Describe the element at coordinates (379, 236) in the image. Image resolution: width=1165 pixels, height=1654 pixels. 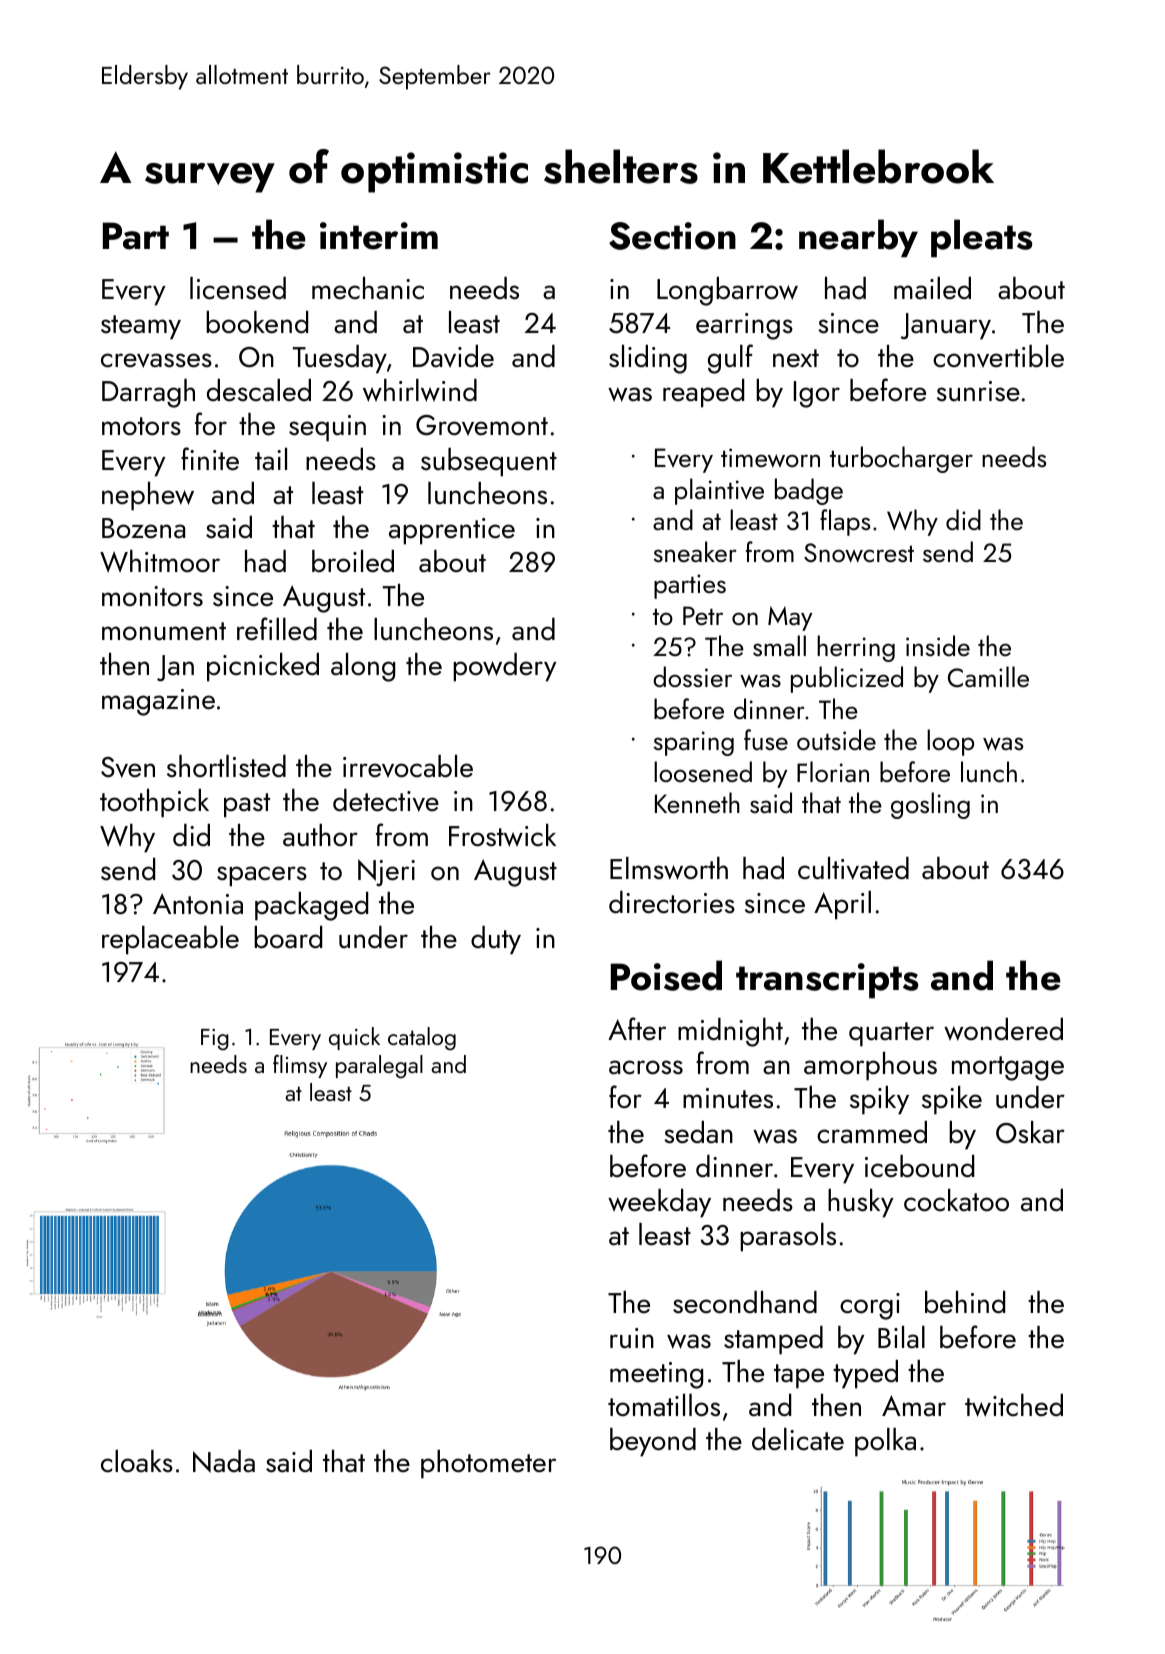
I see `interim` at that location.
